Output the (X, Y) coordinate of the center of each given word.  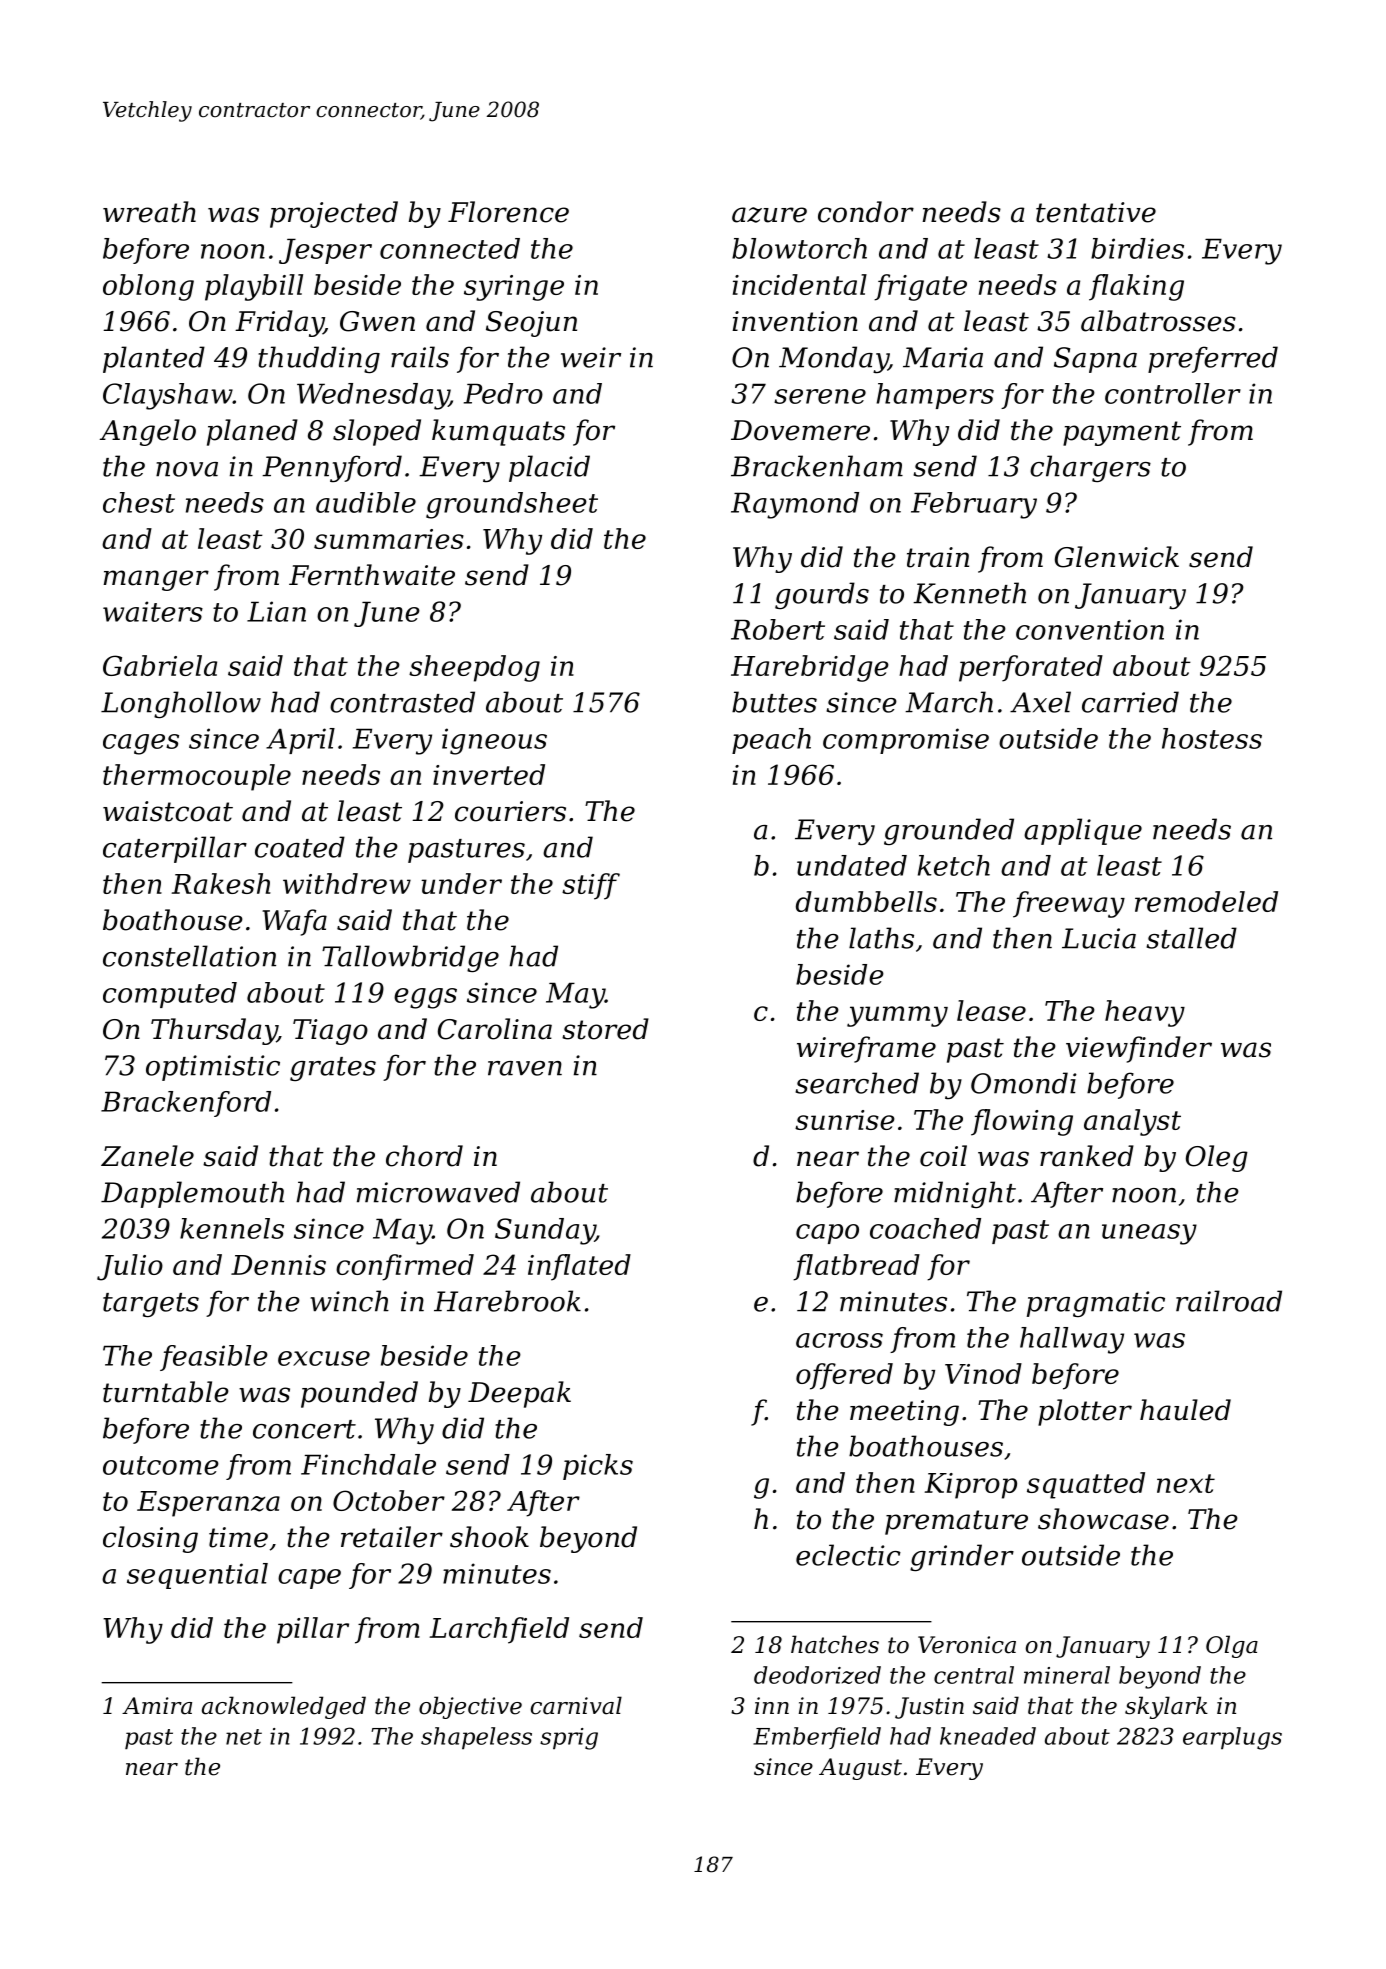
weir (591, 357)
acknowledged (284, 1707)
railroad (1229, 1301)
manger (156, 580)
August (860, 1769)
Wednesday (373, 396)
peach (771, 741)
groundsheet (512, 505)
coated (300, 847)
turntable (166, 1392)
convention (1090, 629)
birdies (1137, 248)
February (974, 505)
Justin (929, 1708)
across (839, 1340)
